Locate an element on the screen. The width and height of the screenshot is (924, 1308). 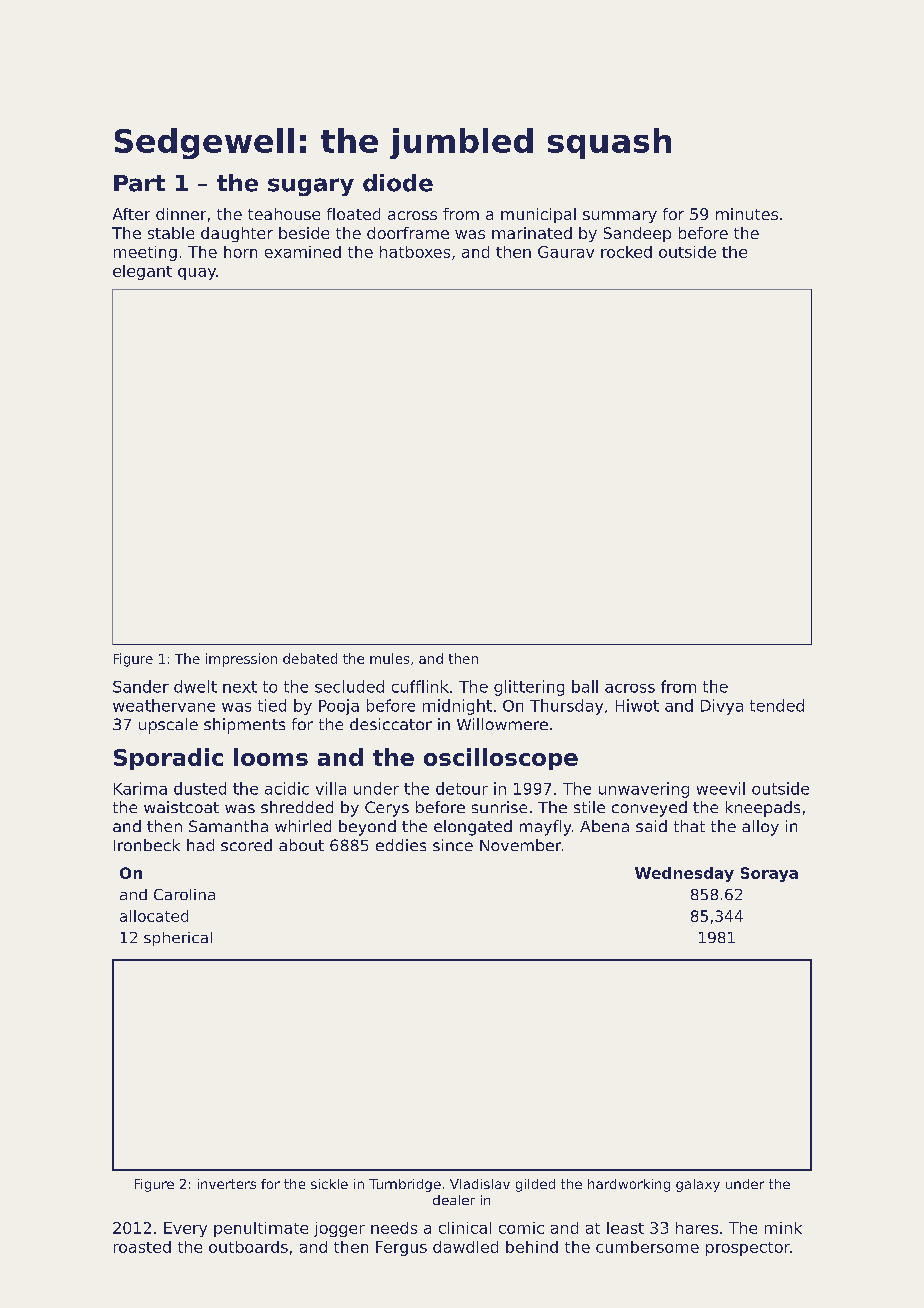
rocked is located at coordinates (626, 252).
